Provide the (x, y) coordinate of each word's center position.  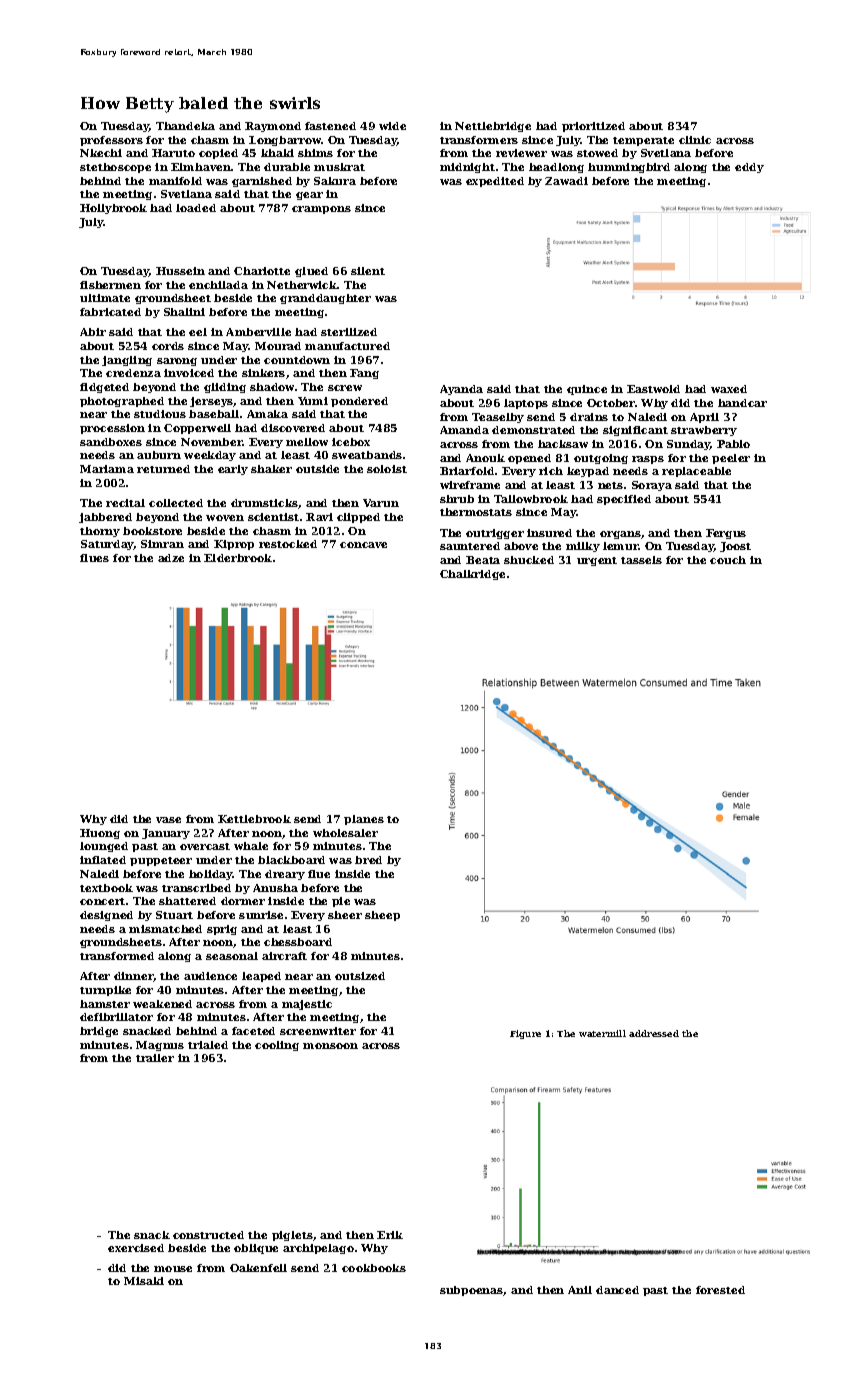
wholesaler (345, 833)
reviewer (521, 153)
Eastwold (653, 389)
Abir (93, 332)
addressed (654, 1033)
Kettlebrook (254, 819)
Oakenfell (258, 1268)
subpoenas (472, 1291)
